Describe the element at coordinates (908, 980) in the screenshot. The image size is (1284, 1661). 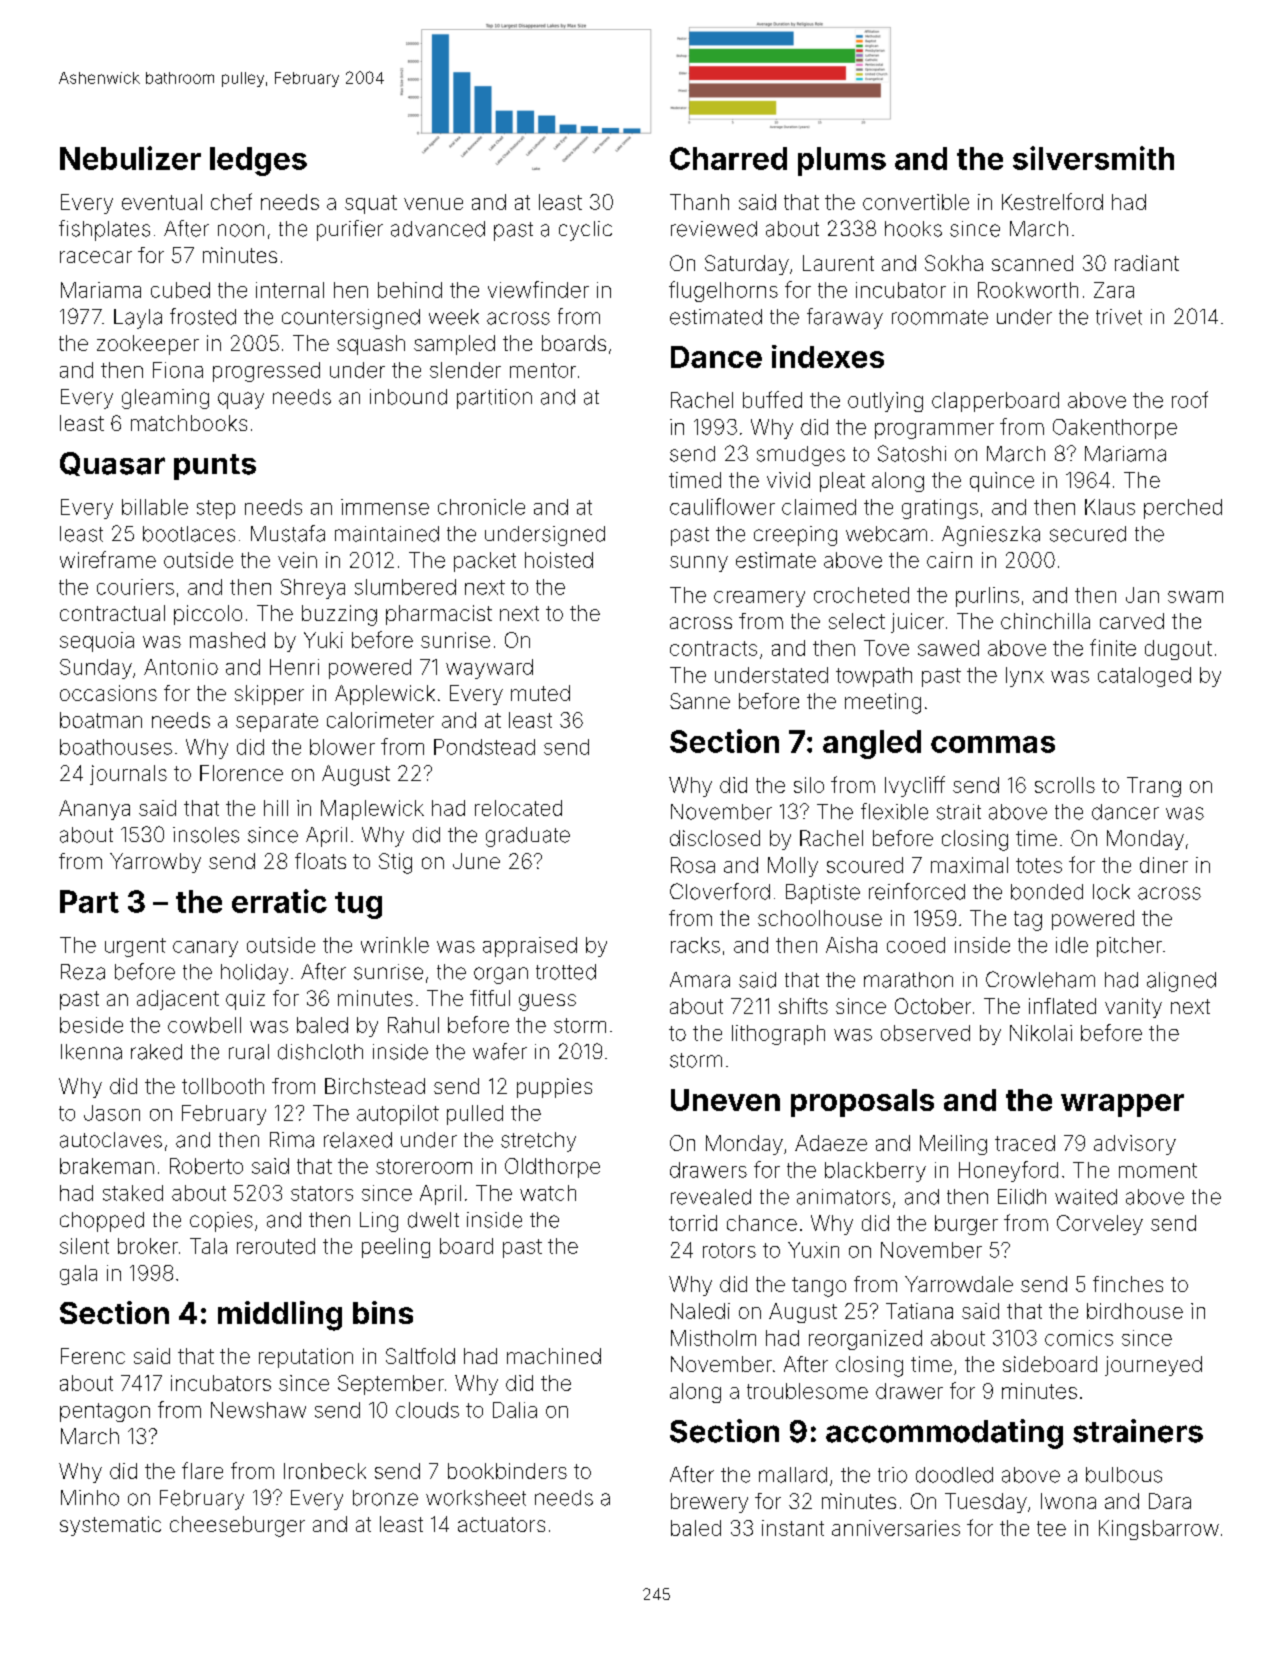
I see `marathon` at that location.
